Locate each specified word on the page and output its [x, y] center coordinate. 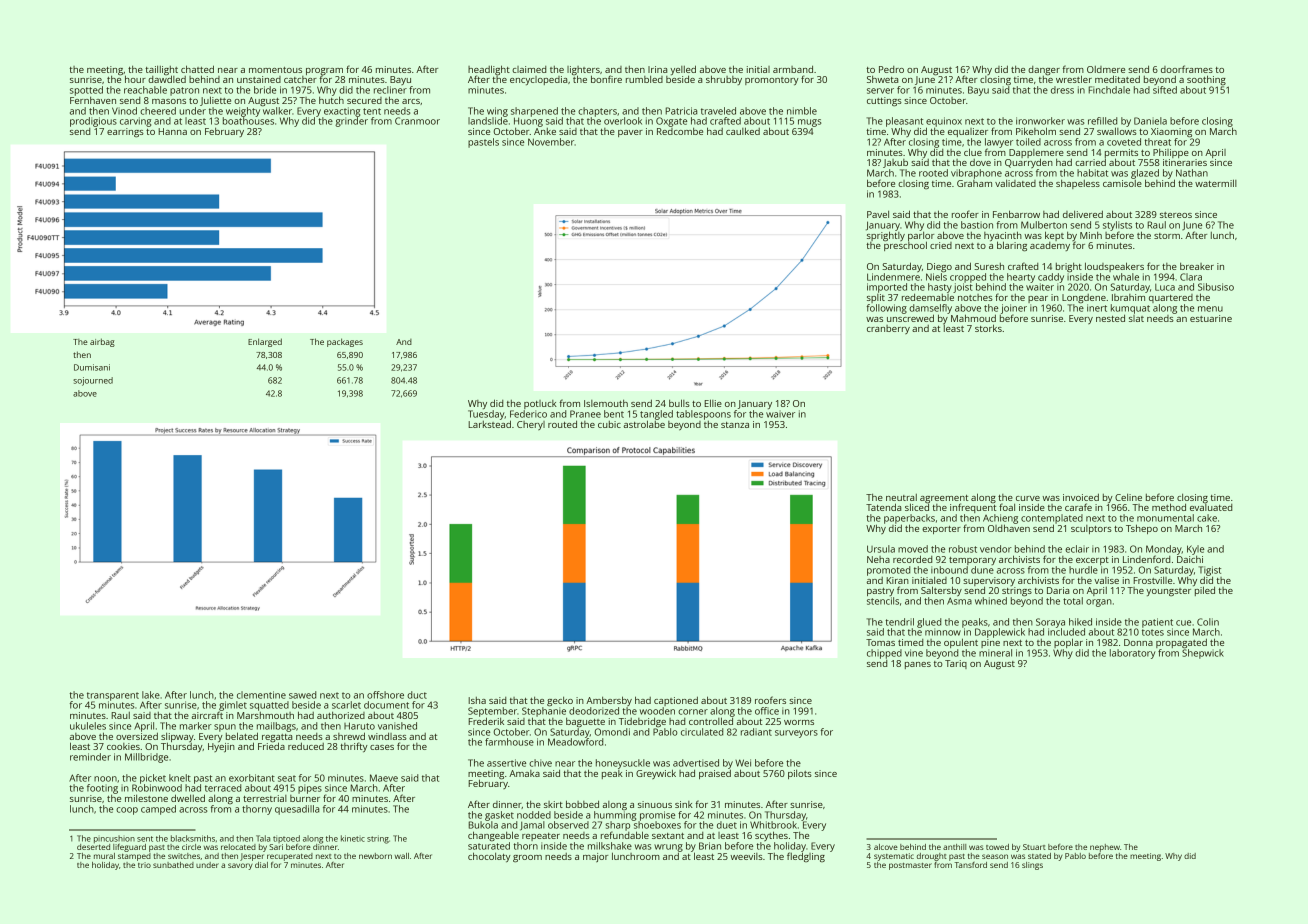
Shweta [882, 79]
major [595, 857]
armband [793, 69]
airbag [102, 342]
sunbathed [173, 865]
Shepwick [1203, 654]
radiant [756, 732]
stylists [1117, 226]
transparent [113, 696]
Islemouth [606, 403]
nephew [1105, 848]
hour [135, 79]
